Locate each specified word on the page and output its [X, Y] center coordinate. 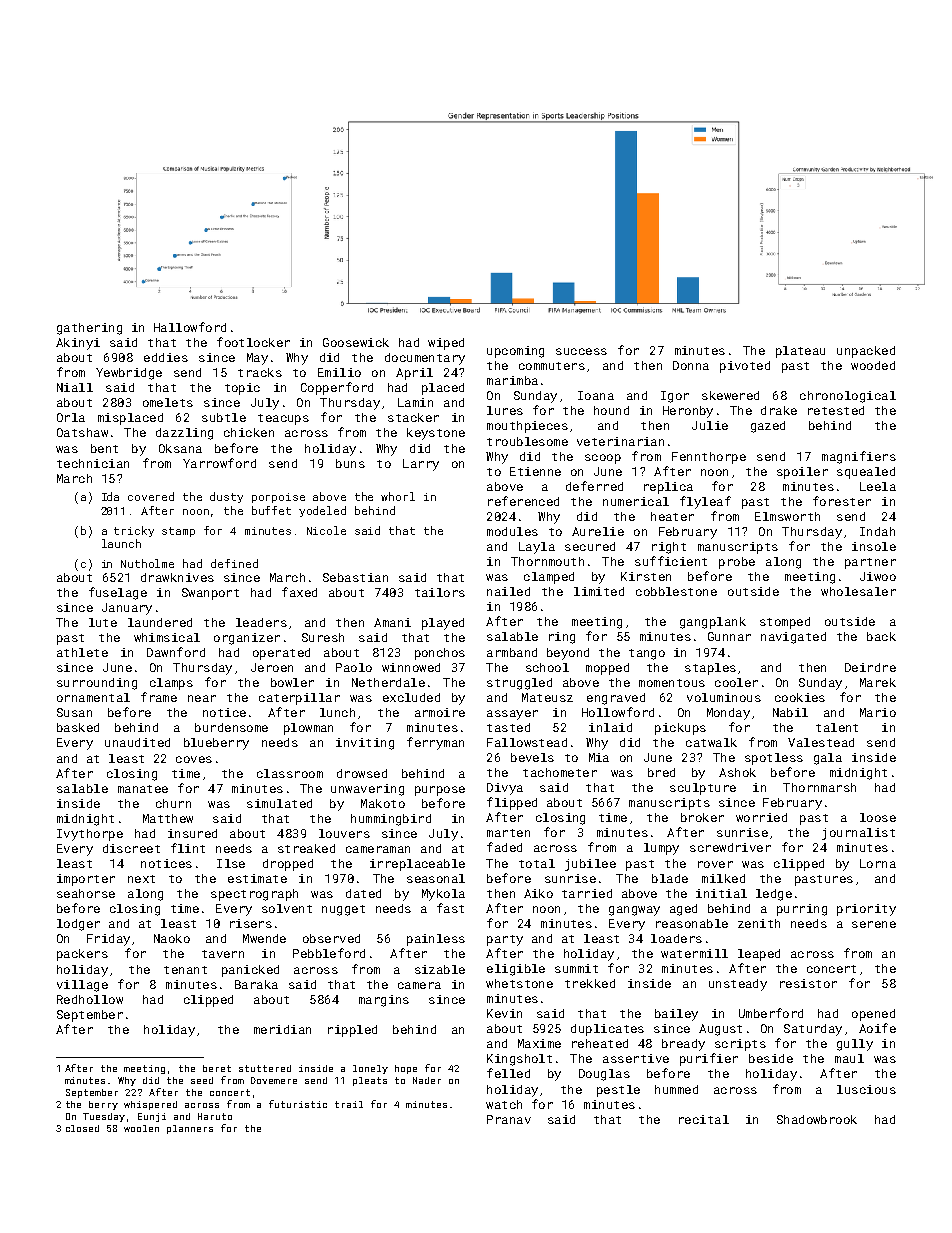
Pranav [509, 1119]
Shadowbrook [817, 1119]
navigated [793, 638]
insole [874, 546]
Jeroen [272, 667]
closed [82, 1128]
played [443, 624]
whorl [398, 496]
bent [104, 448]
